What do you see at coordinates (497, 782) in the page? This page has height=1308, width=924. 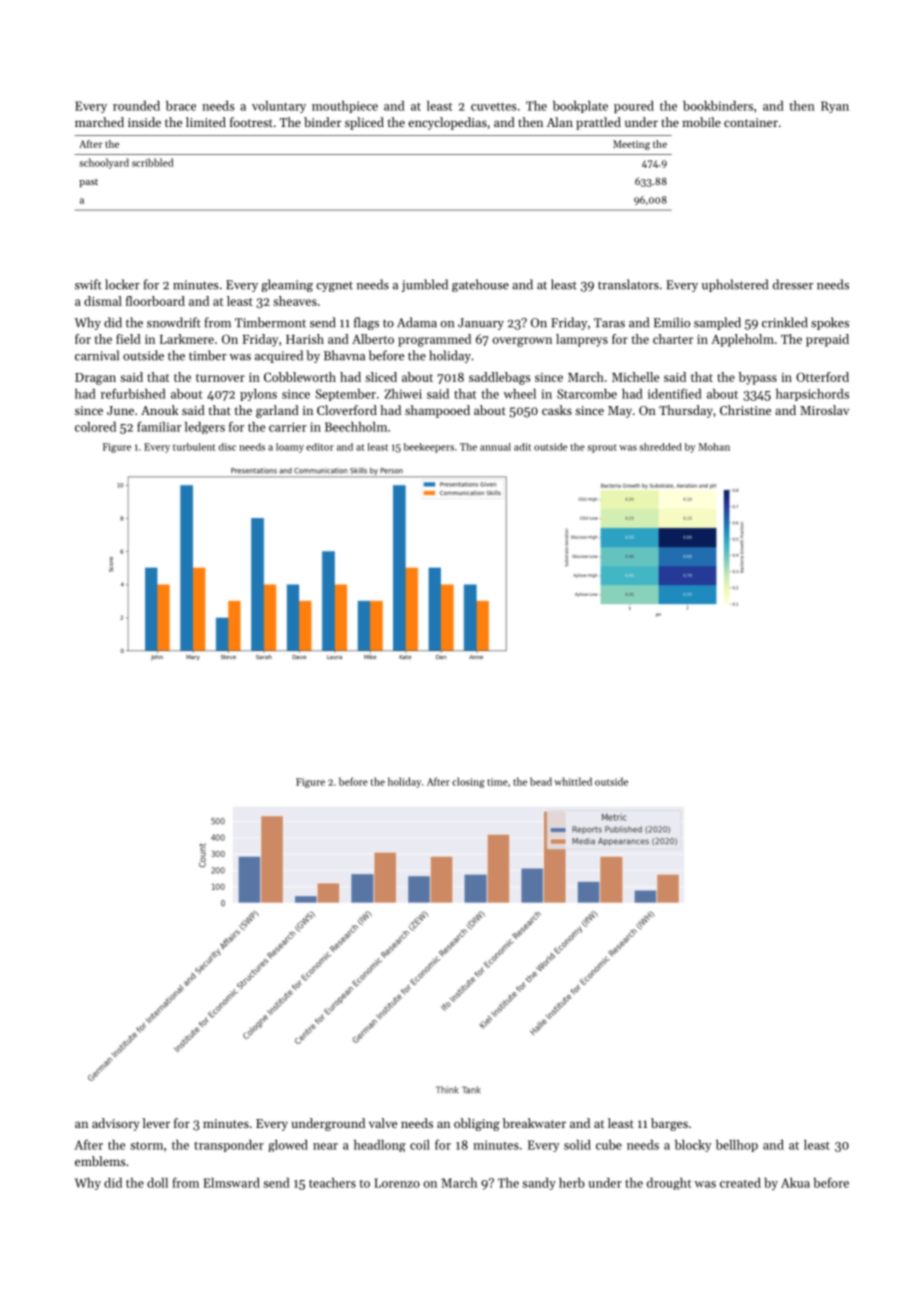 I see `time` at bounding box center [497, 782].
